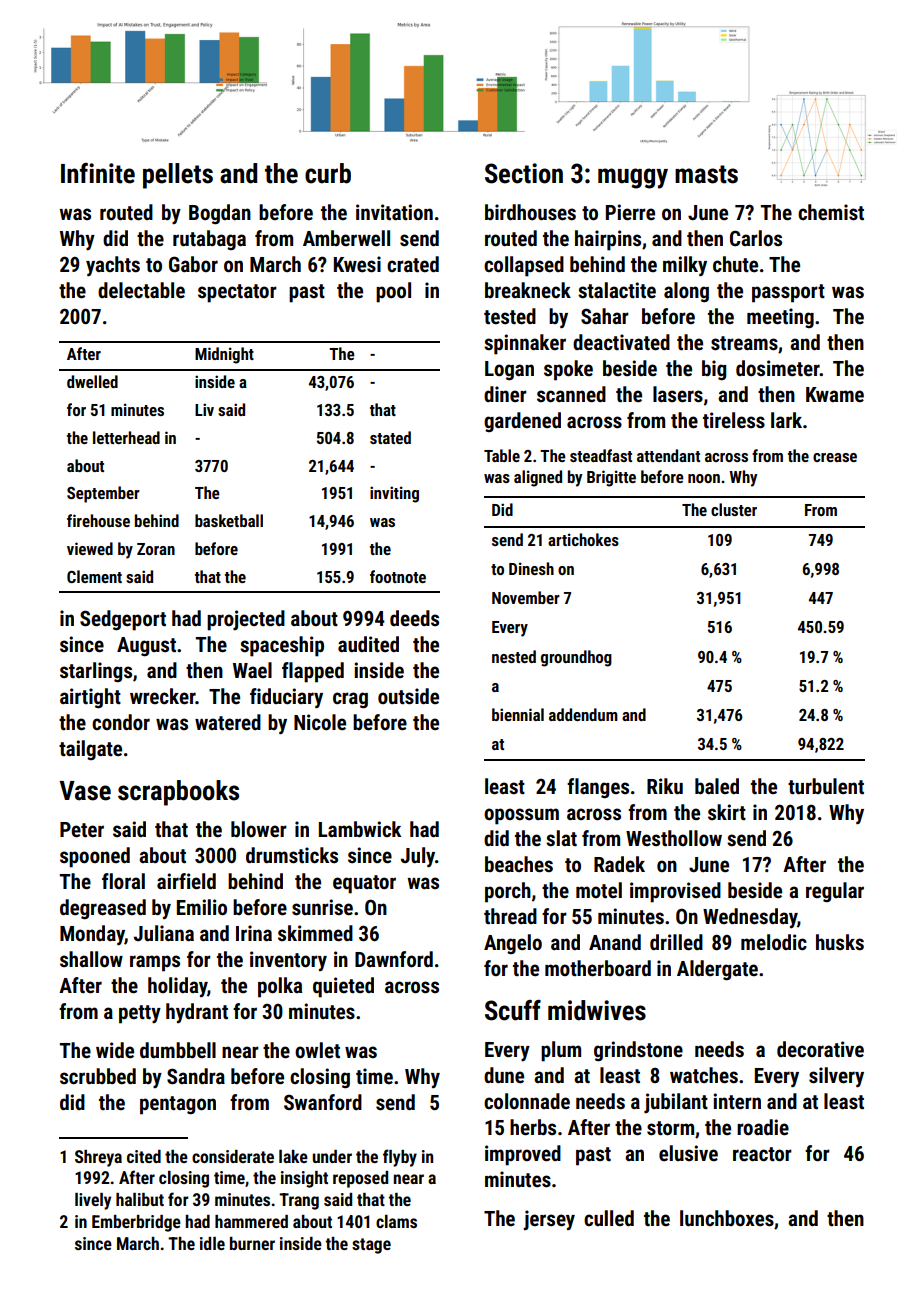  I want to click on Nicole, so click(320, 722).
